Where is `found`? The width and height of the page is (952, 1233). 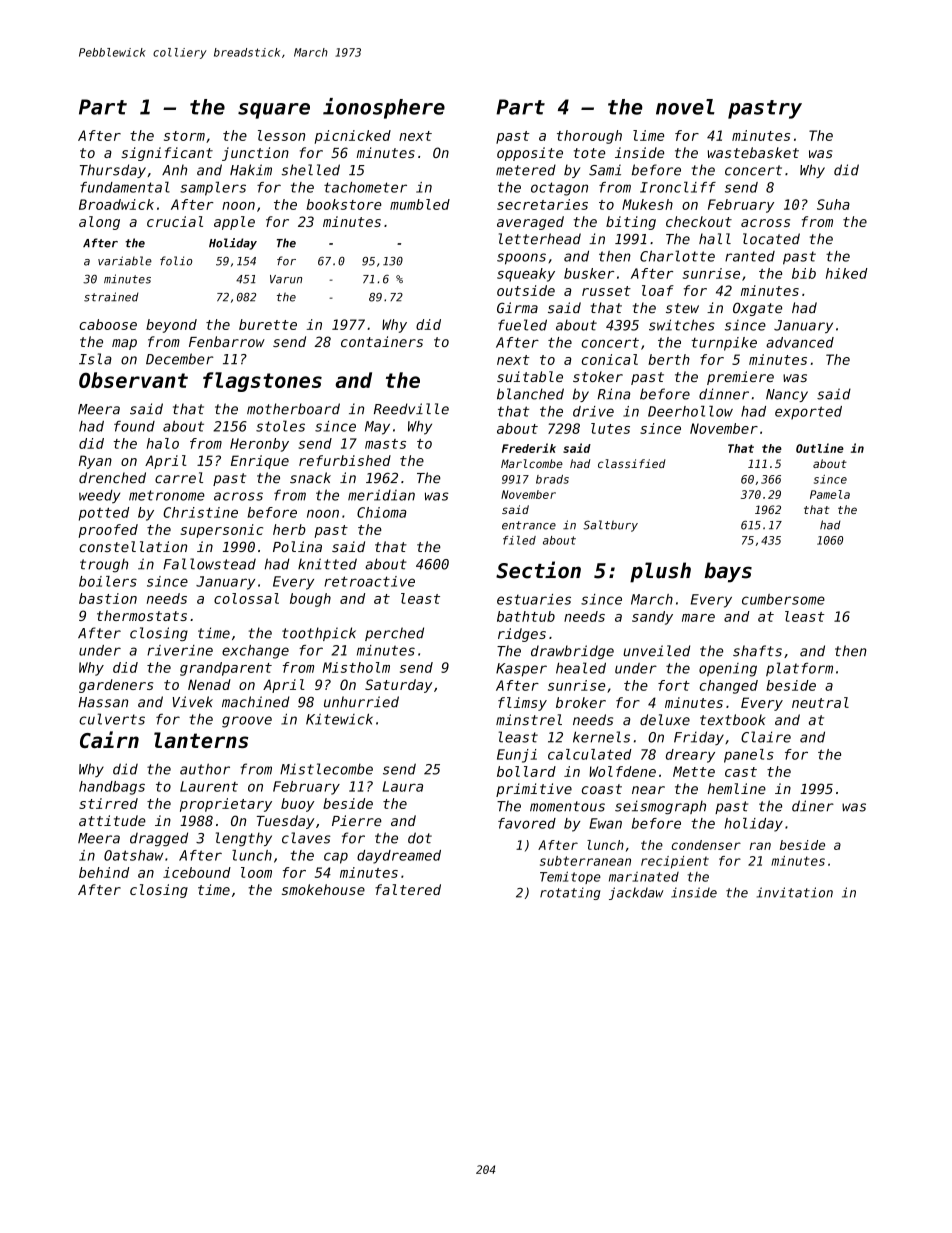
found is located at coordinates (134, 426).
